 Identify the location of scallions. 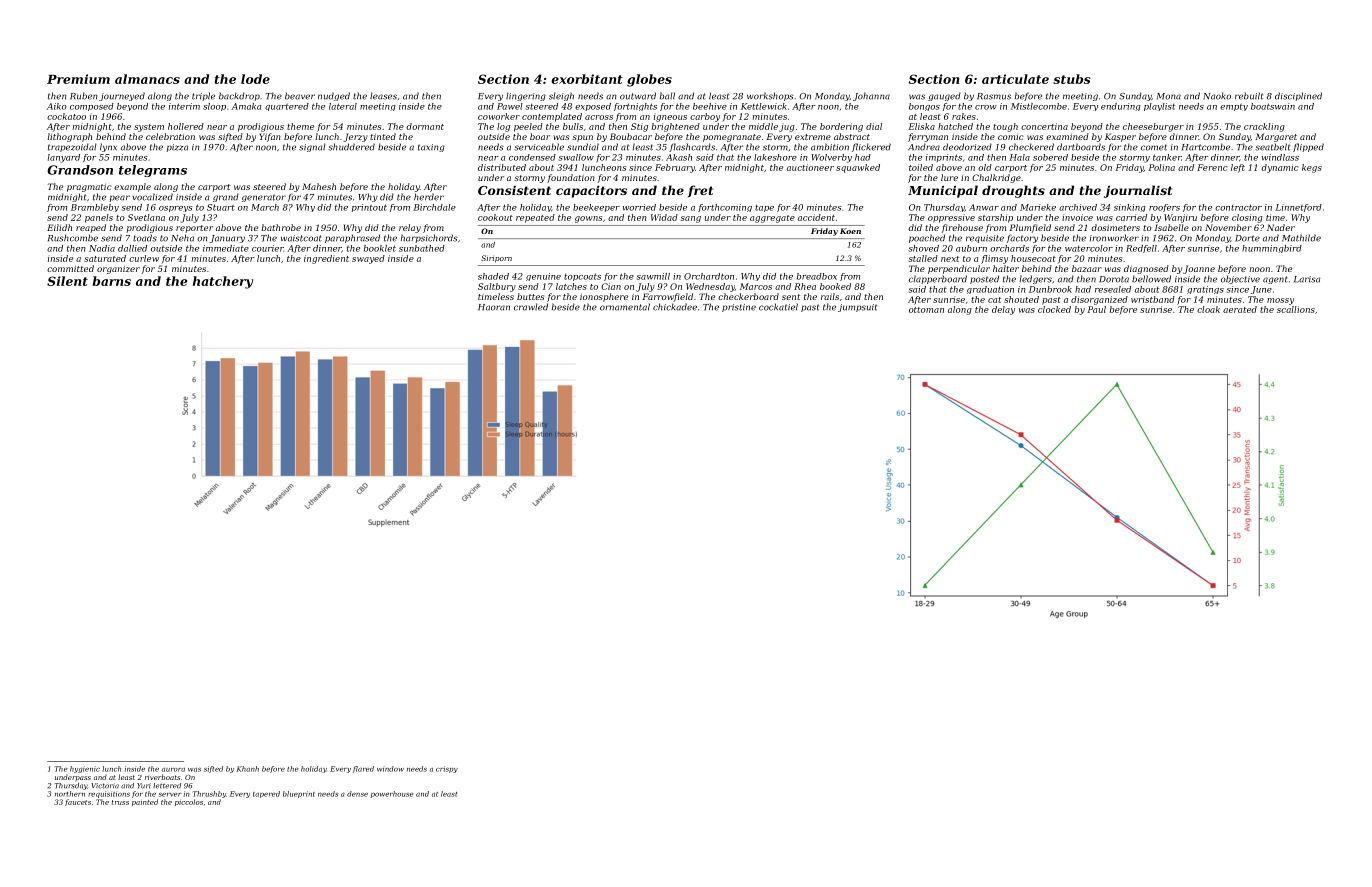
(1296, 309).
